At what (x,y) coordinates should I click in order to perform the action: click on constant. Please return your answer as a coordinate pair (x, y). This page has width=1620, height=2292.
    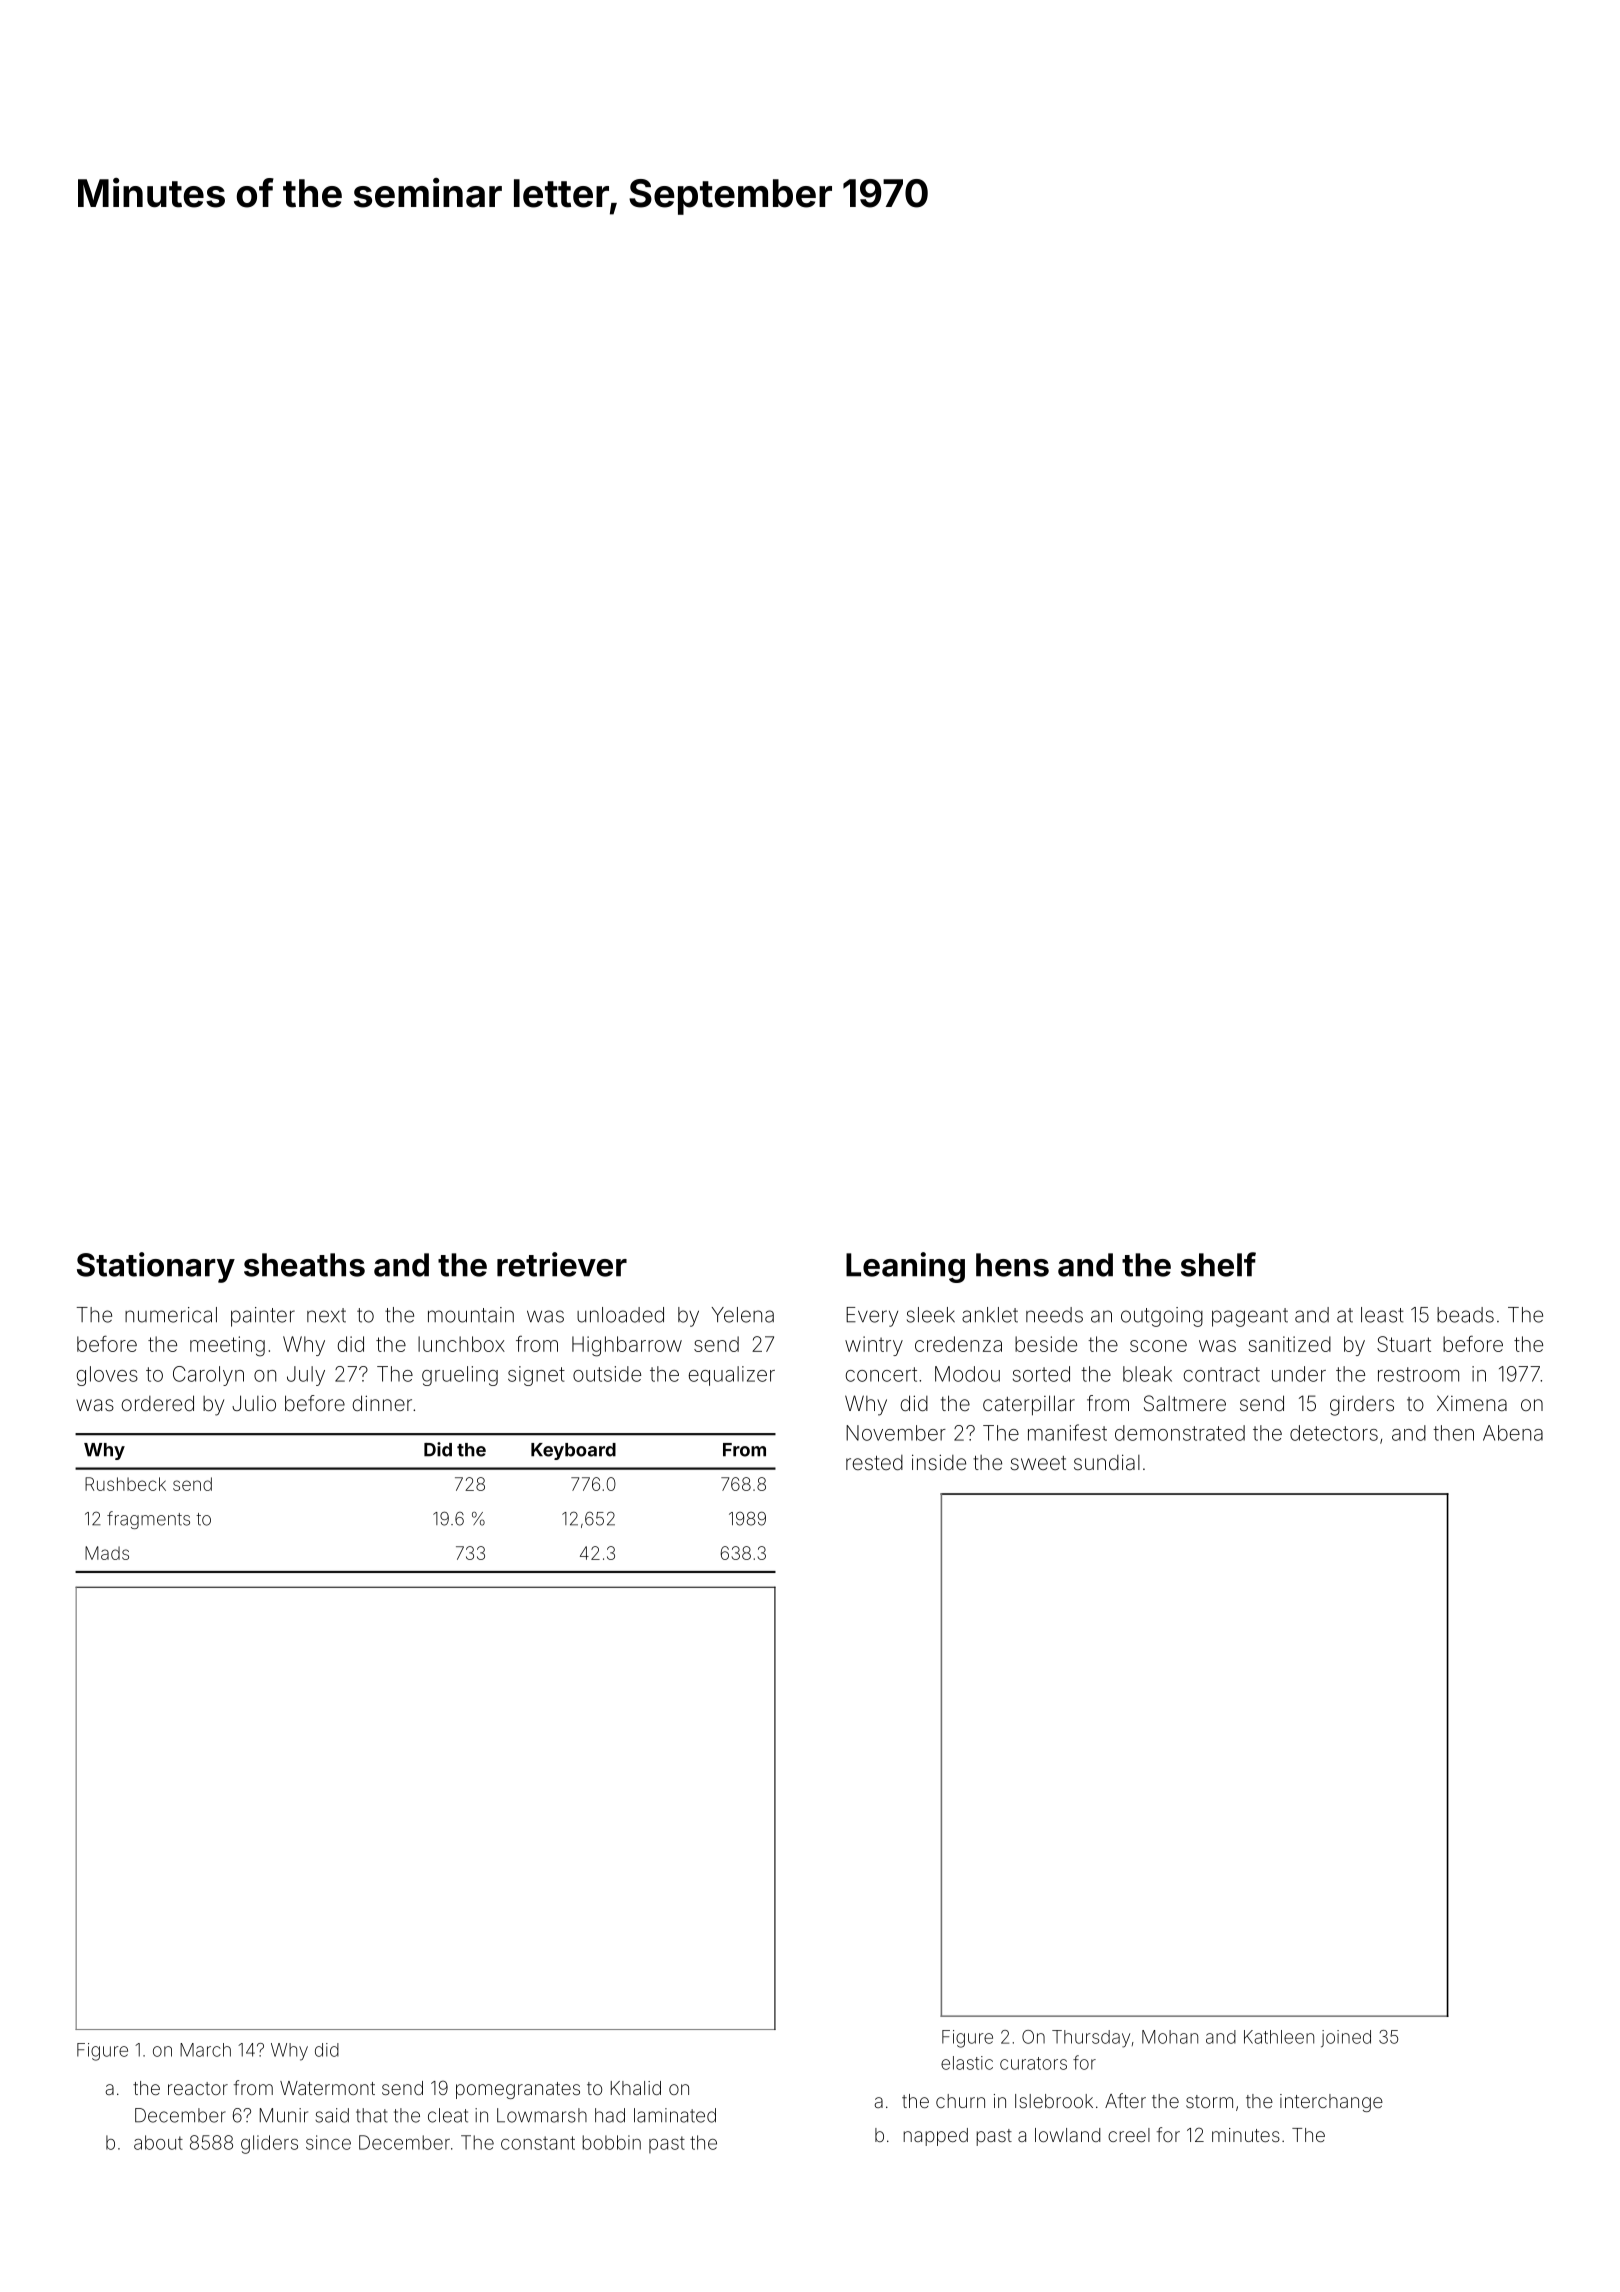
    Looking at the image, I should click on (538, 2143).
